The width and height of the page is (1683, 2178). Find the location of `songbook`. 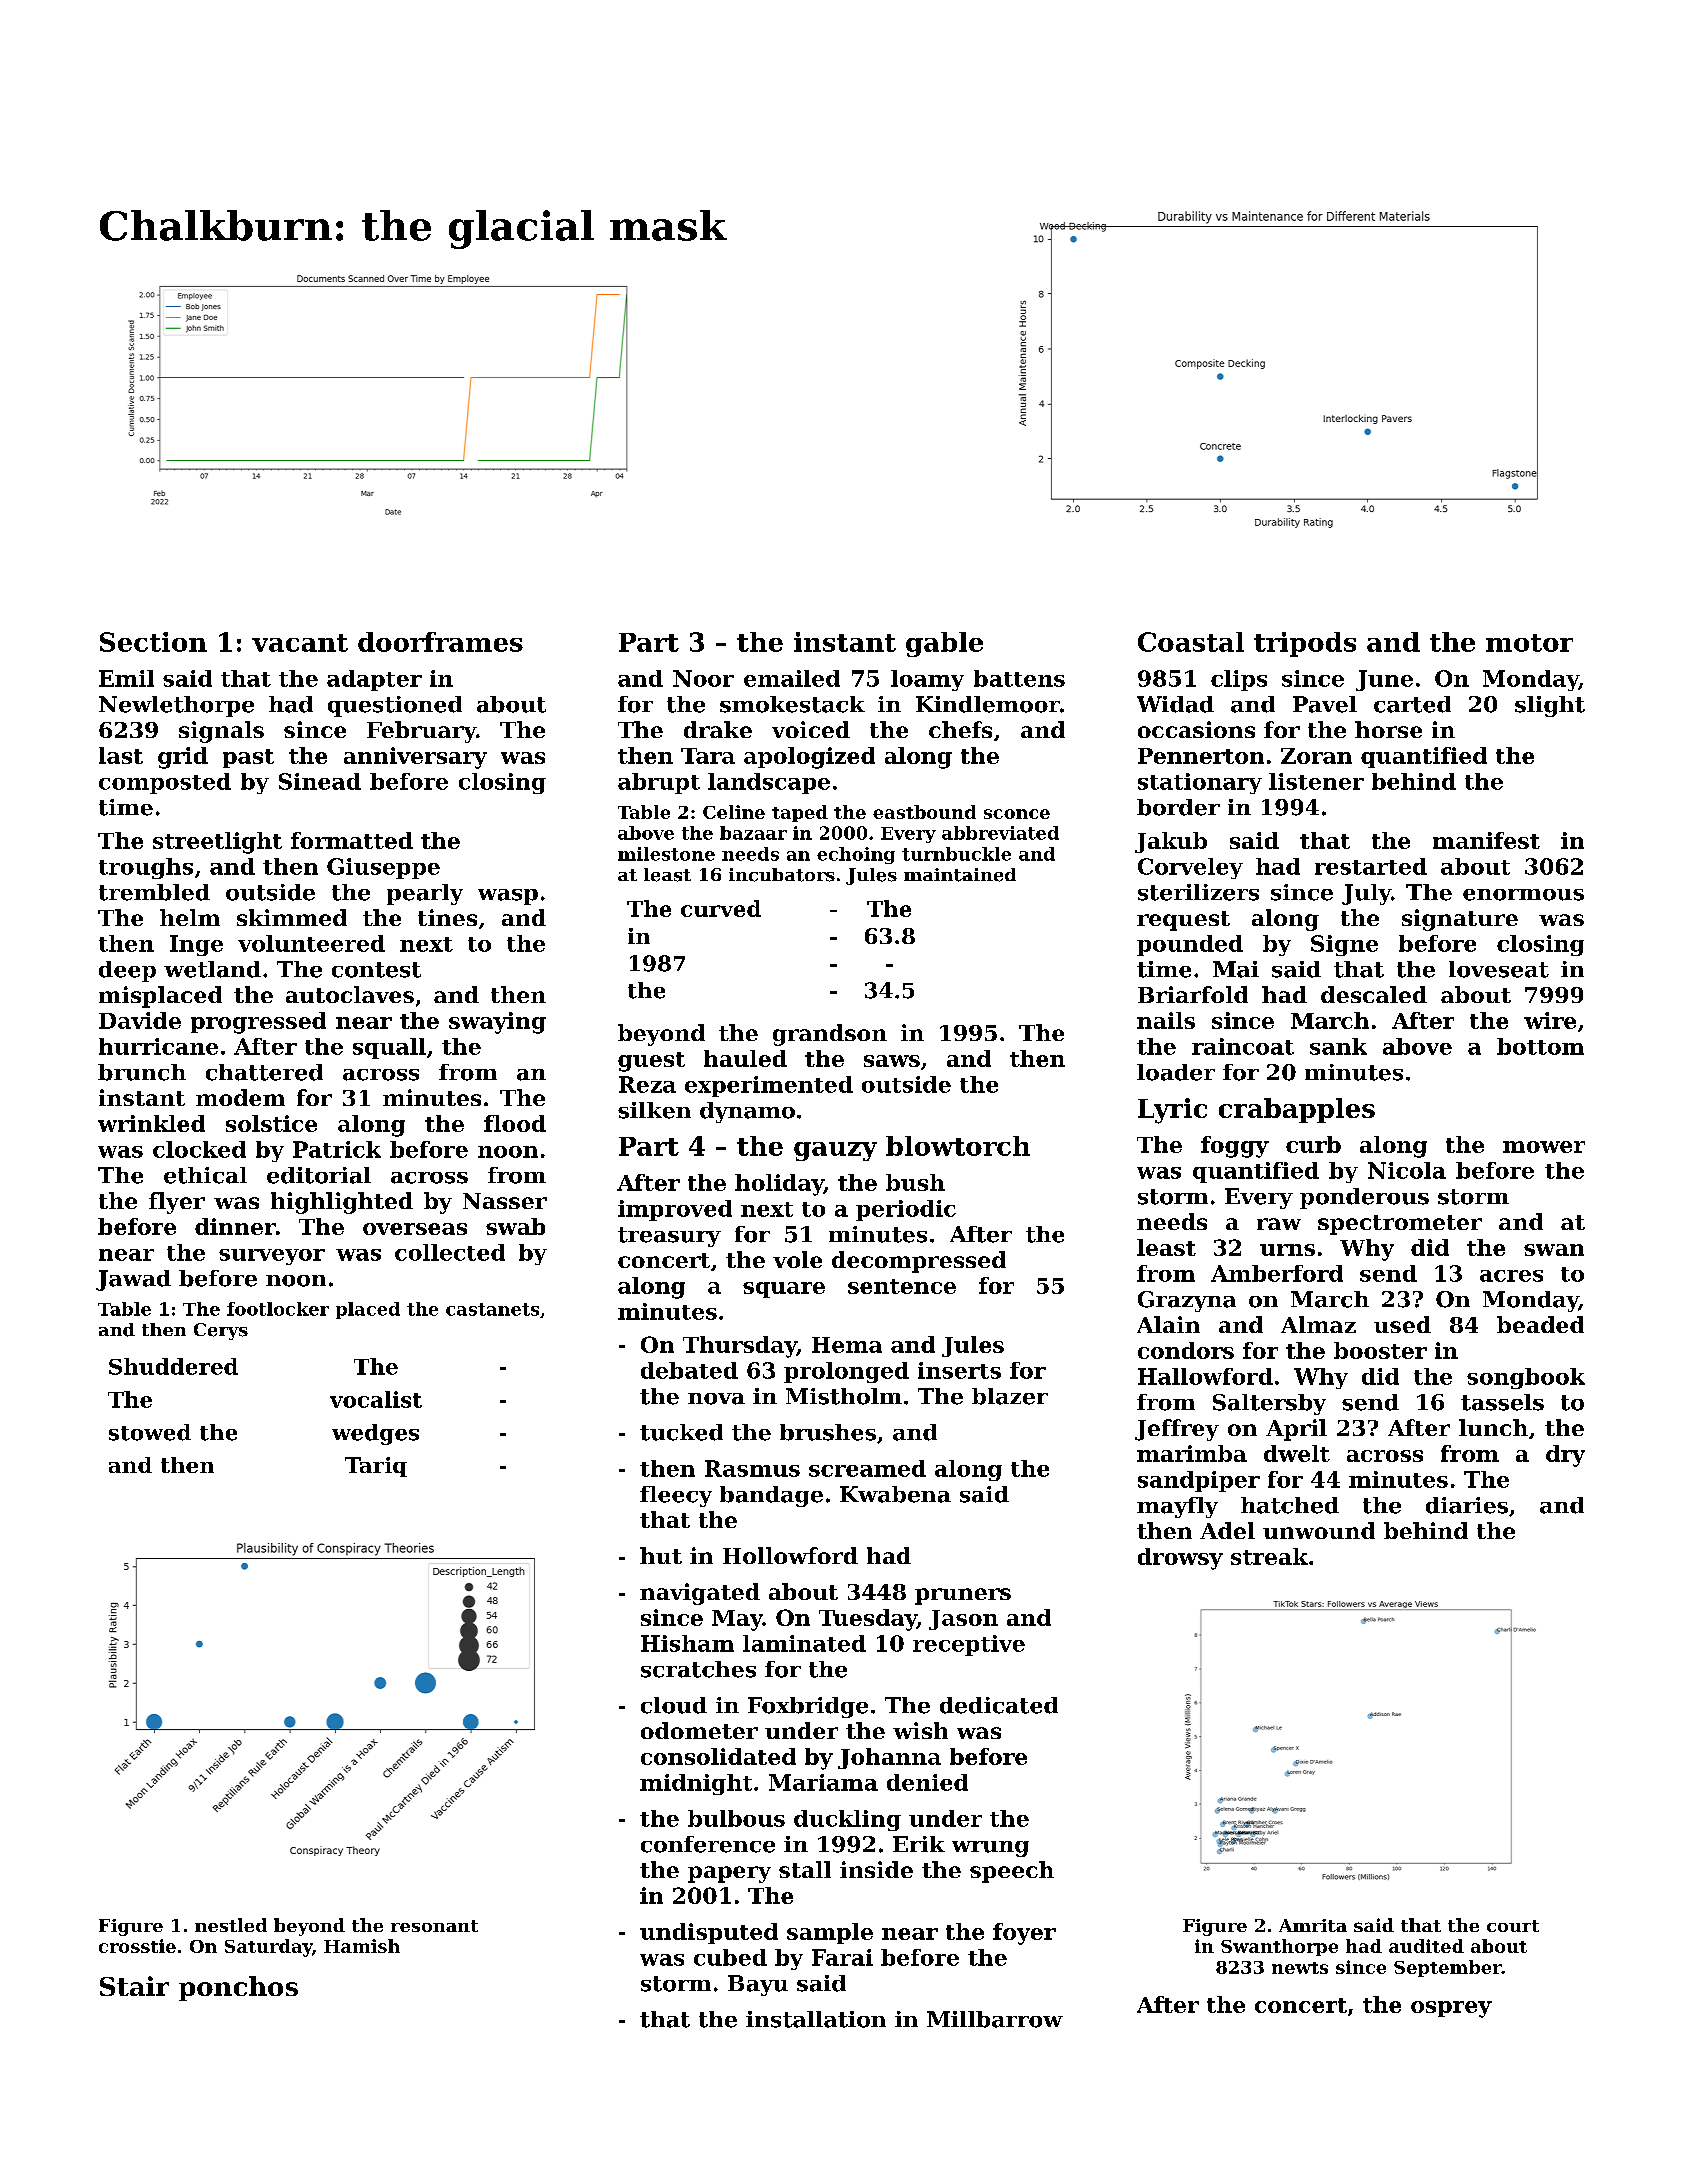

songbook is located at coordinates (1526, 1378).
